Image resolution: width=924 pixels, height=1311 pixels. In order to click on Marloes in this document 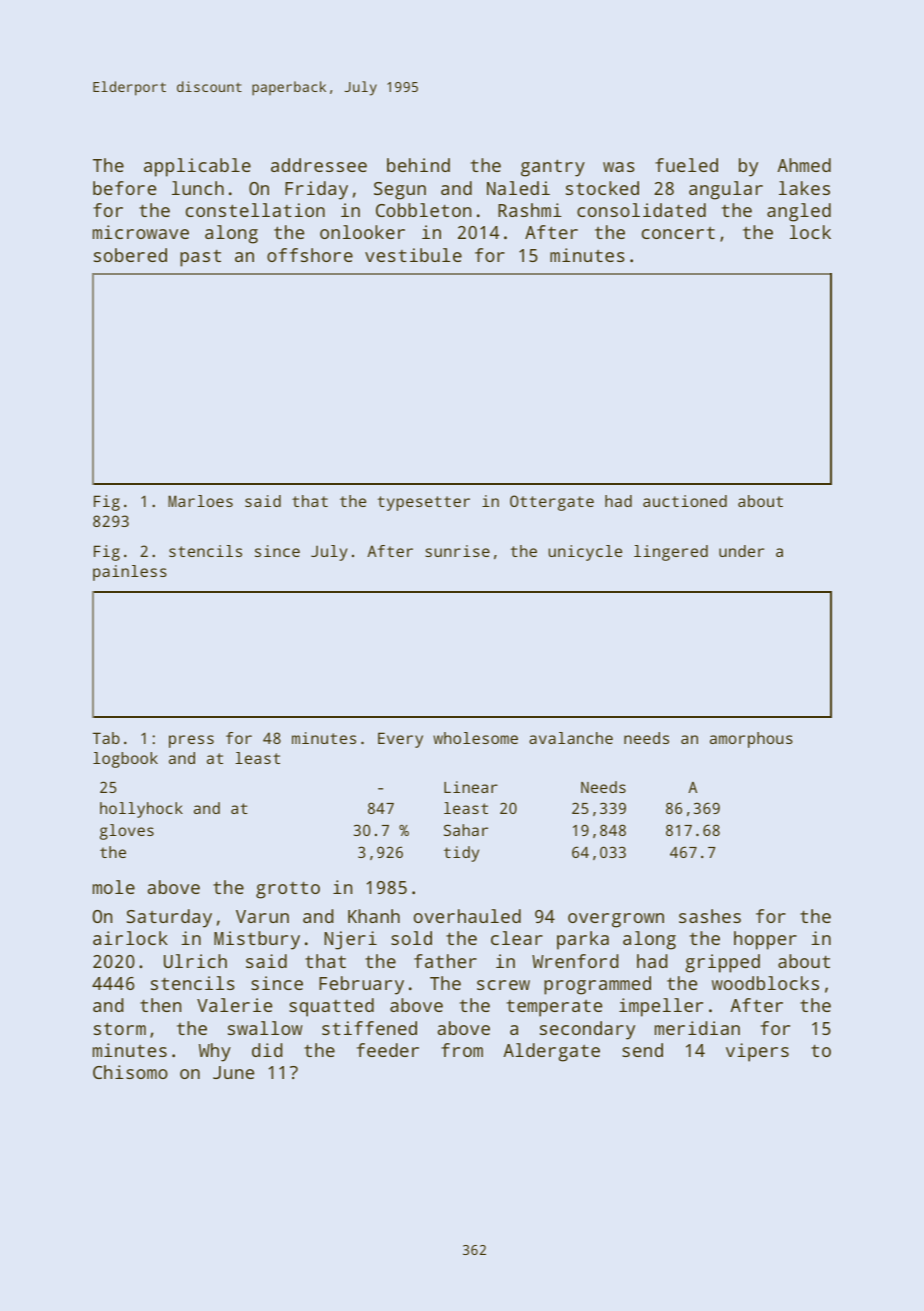, I will do `click(200, 501)`.
